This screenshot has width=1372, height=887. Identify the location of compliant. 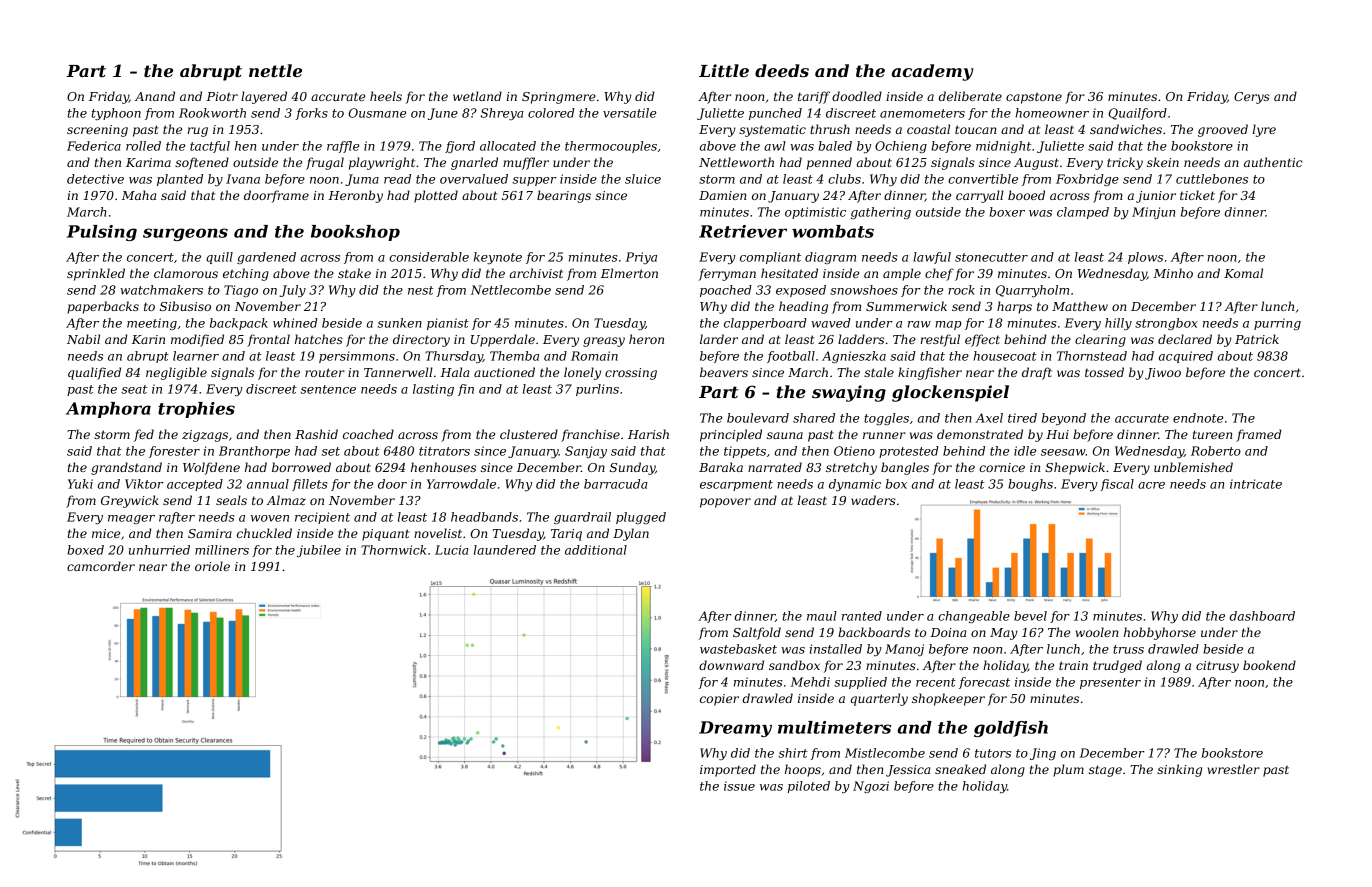
(770, 258).
